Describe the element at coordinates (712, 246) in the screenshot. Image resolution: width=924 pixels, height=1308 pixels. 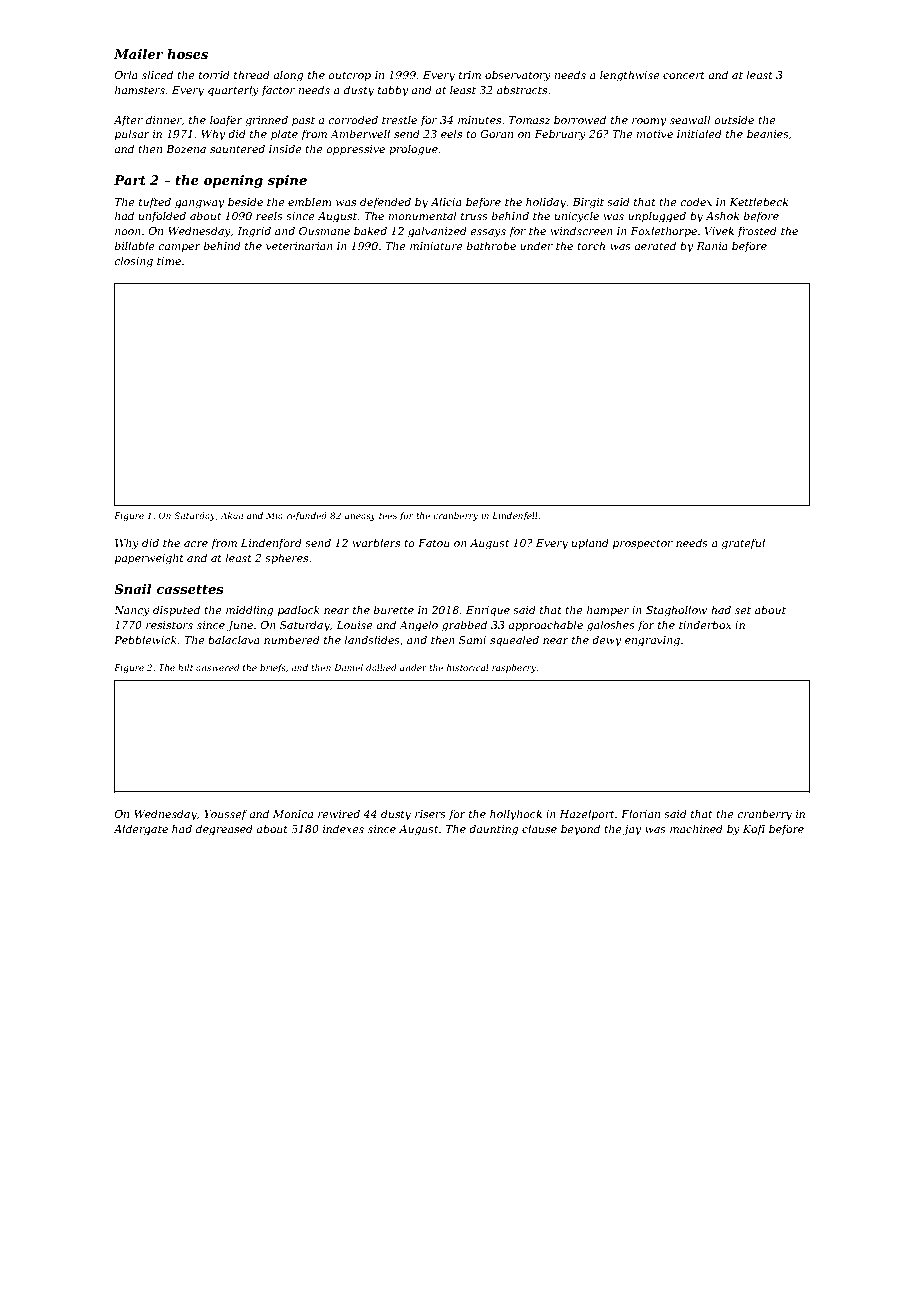
I see `Rania` at that location.
